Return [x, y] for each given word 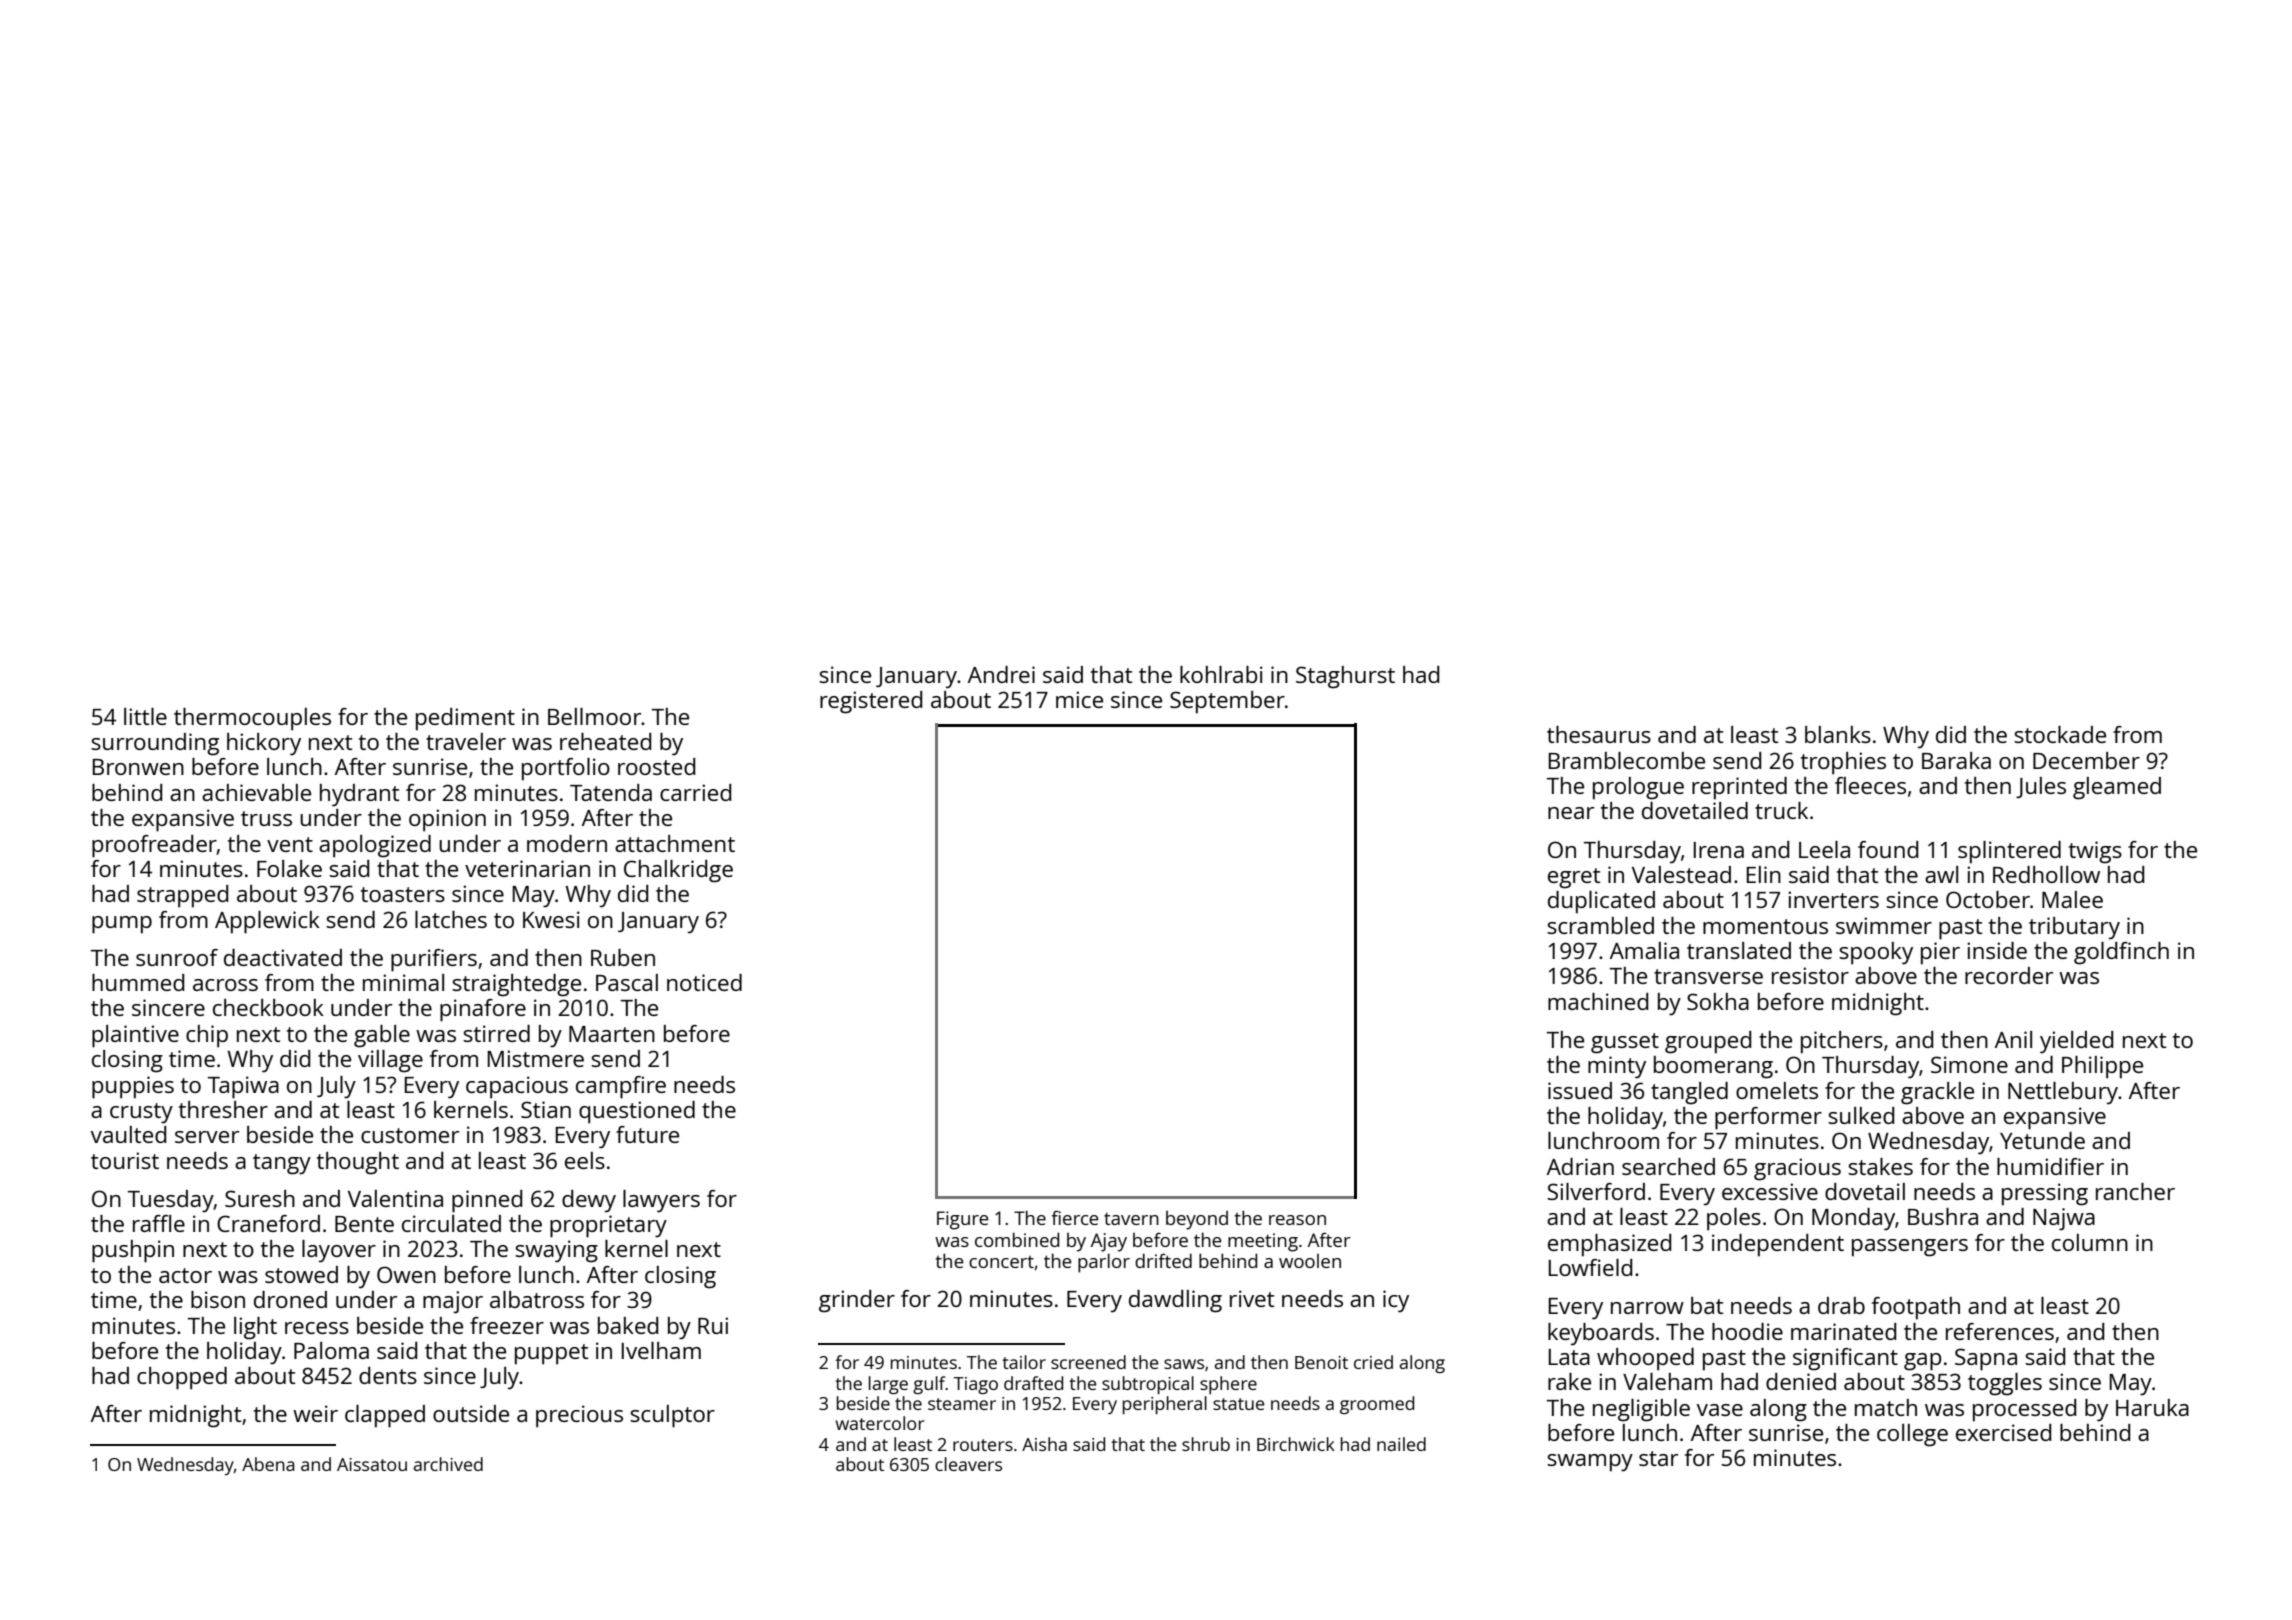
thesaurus [1599, 734]
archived [448, 1464]
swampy [1590, 1463]
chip [207, 1036]
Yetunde [2042, 1140]
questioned [637, 1112]
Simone [1969, 1064]
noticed [704, 982]
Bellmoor [595, 716]
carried [695, 792]
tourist [125, 1160]
